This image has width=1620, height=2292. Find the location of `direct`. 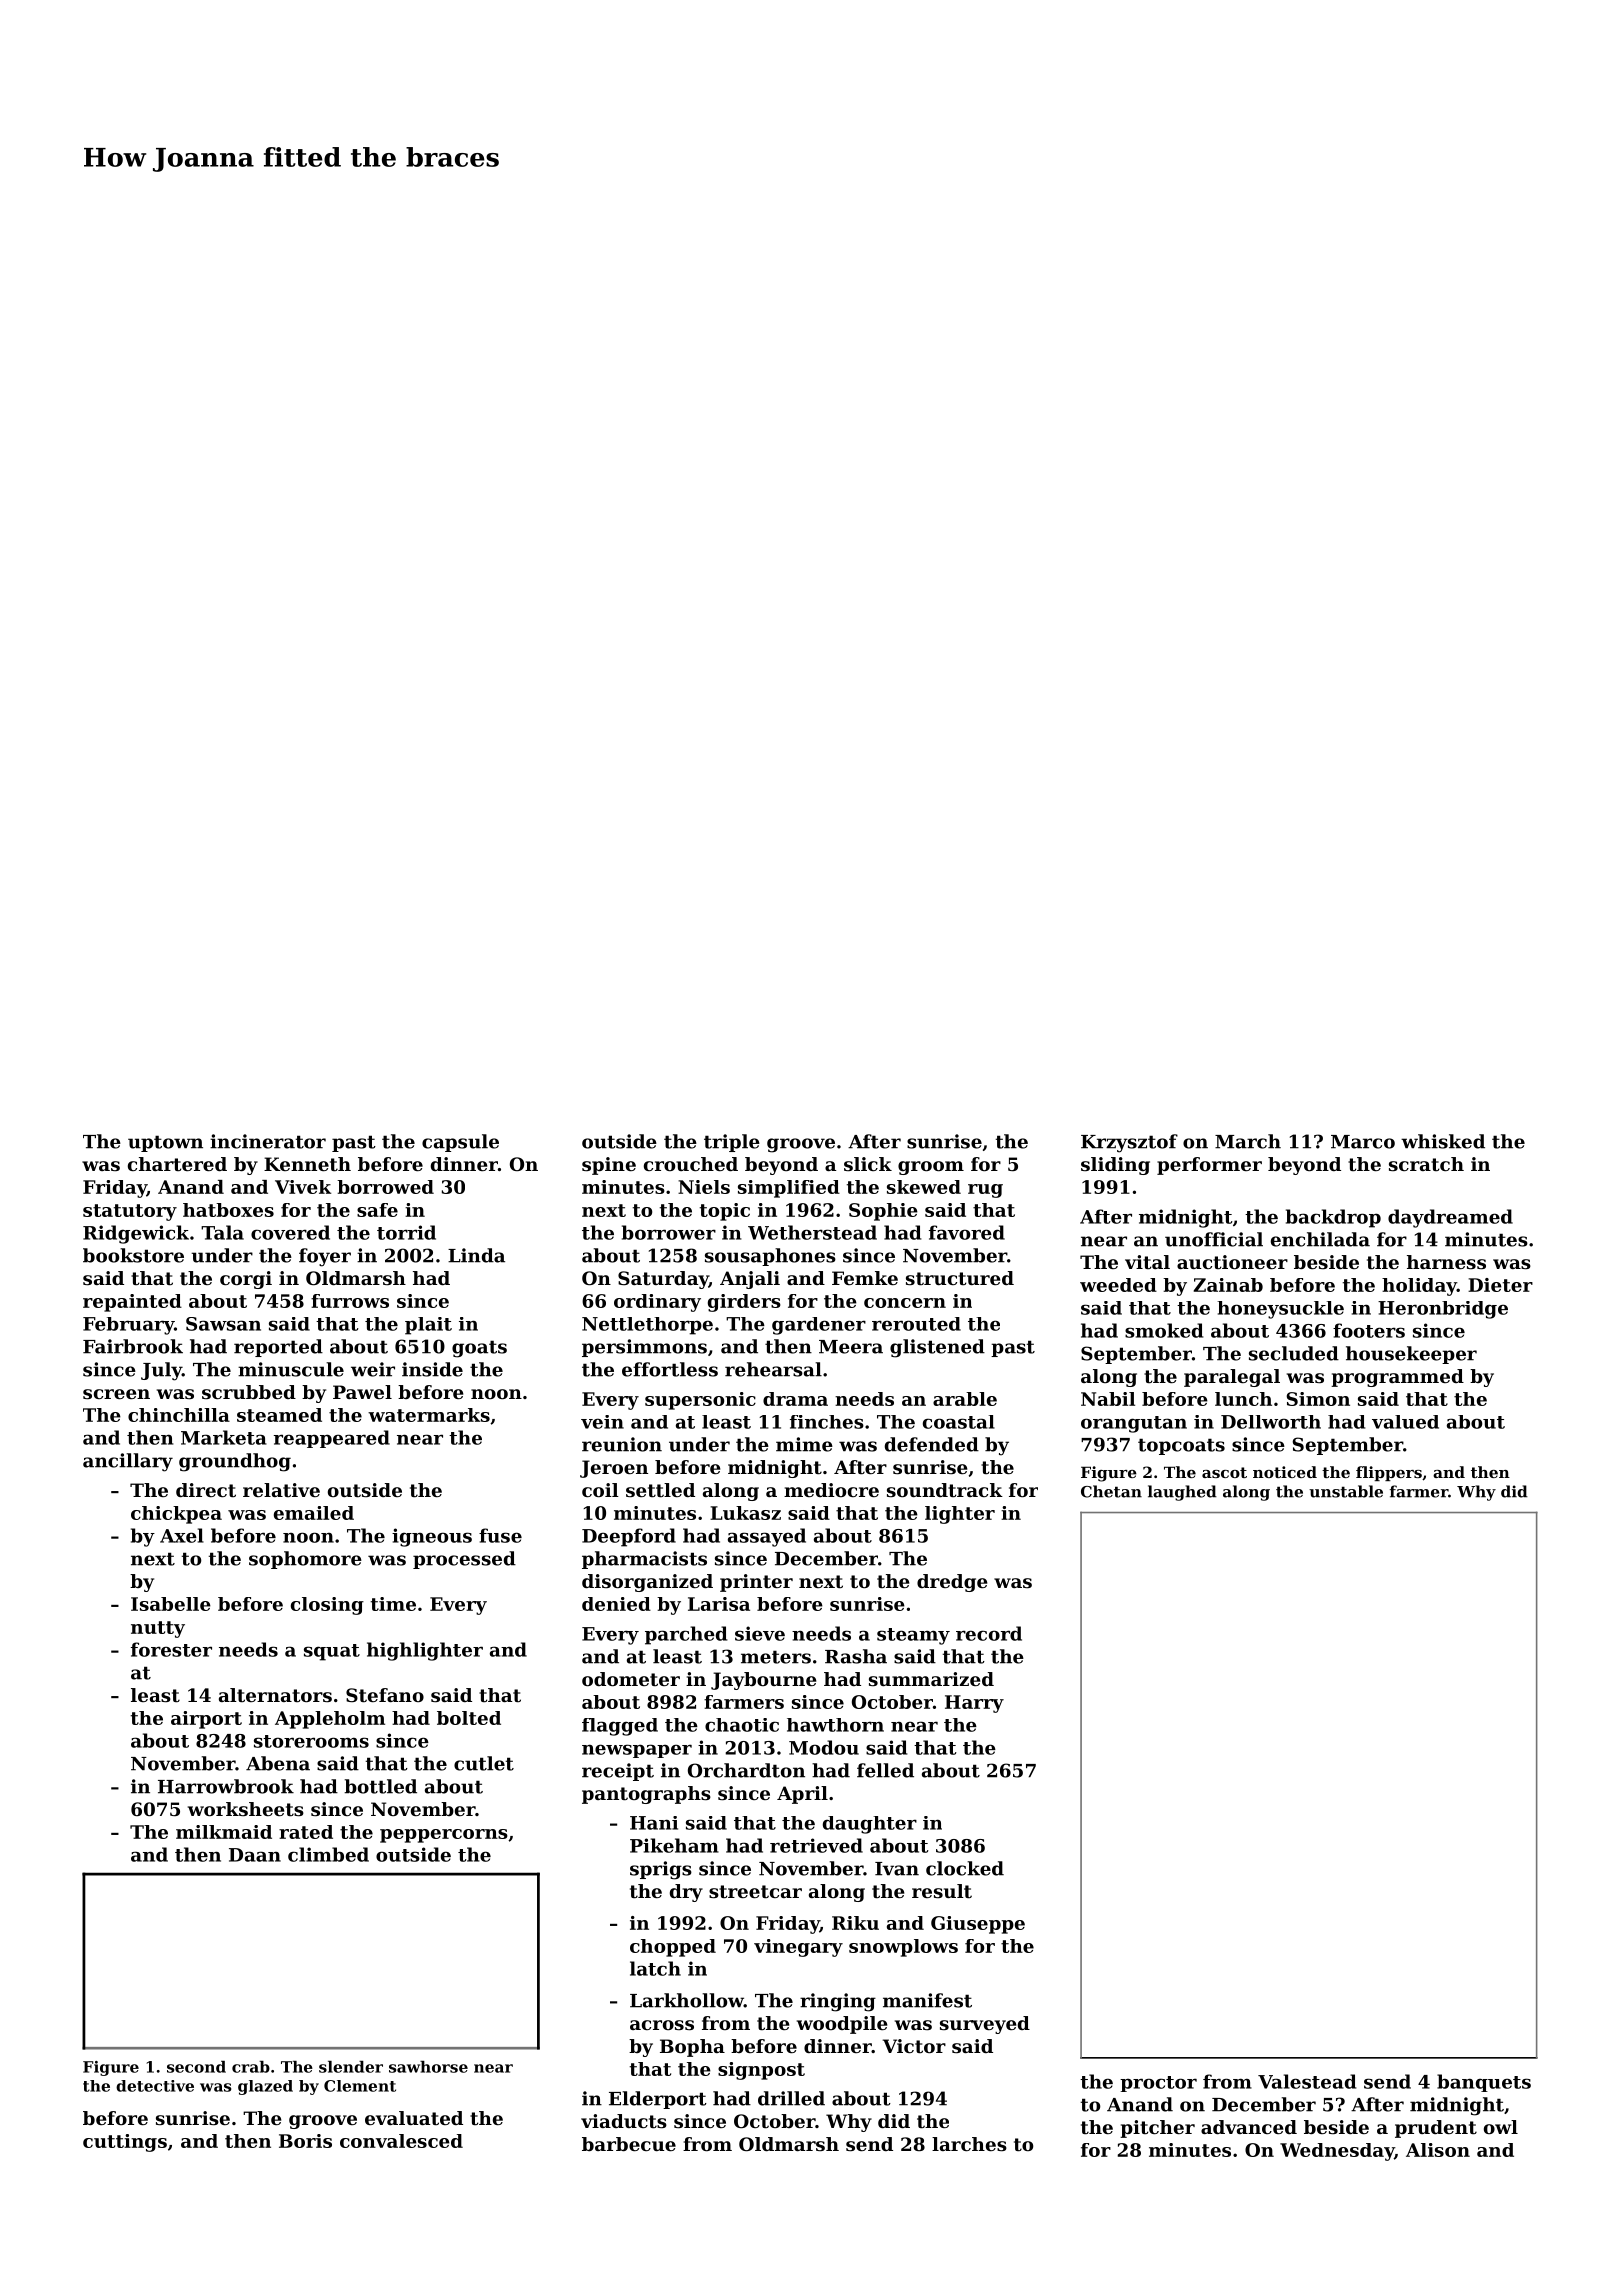

direct is located at coordinates (206, 1490).
